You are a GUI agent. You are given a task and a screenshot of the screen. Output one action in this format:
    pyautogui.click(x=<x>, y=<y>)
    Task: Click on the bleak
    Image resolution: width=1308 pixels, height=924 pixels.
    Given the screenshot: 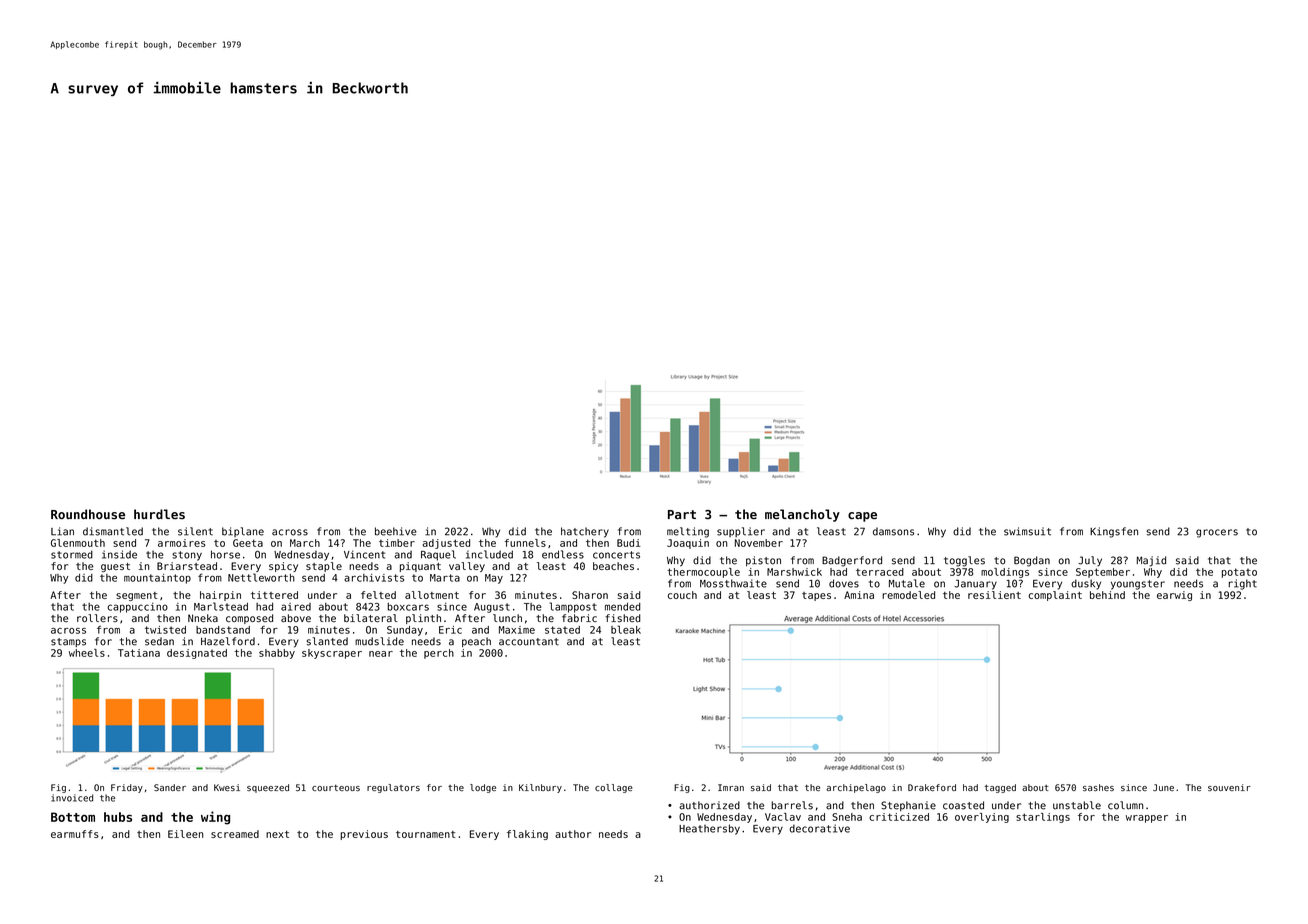 What is the action you would take?
    pyautogui.click(x=626, y=629)
